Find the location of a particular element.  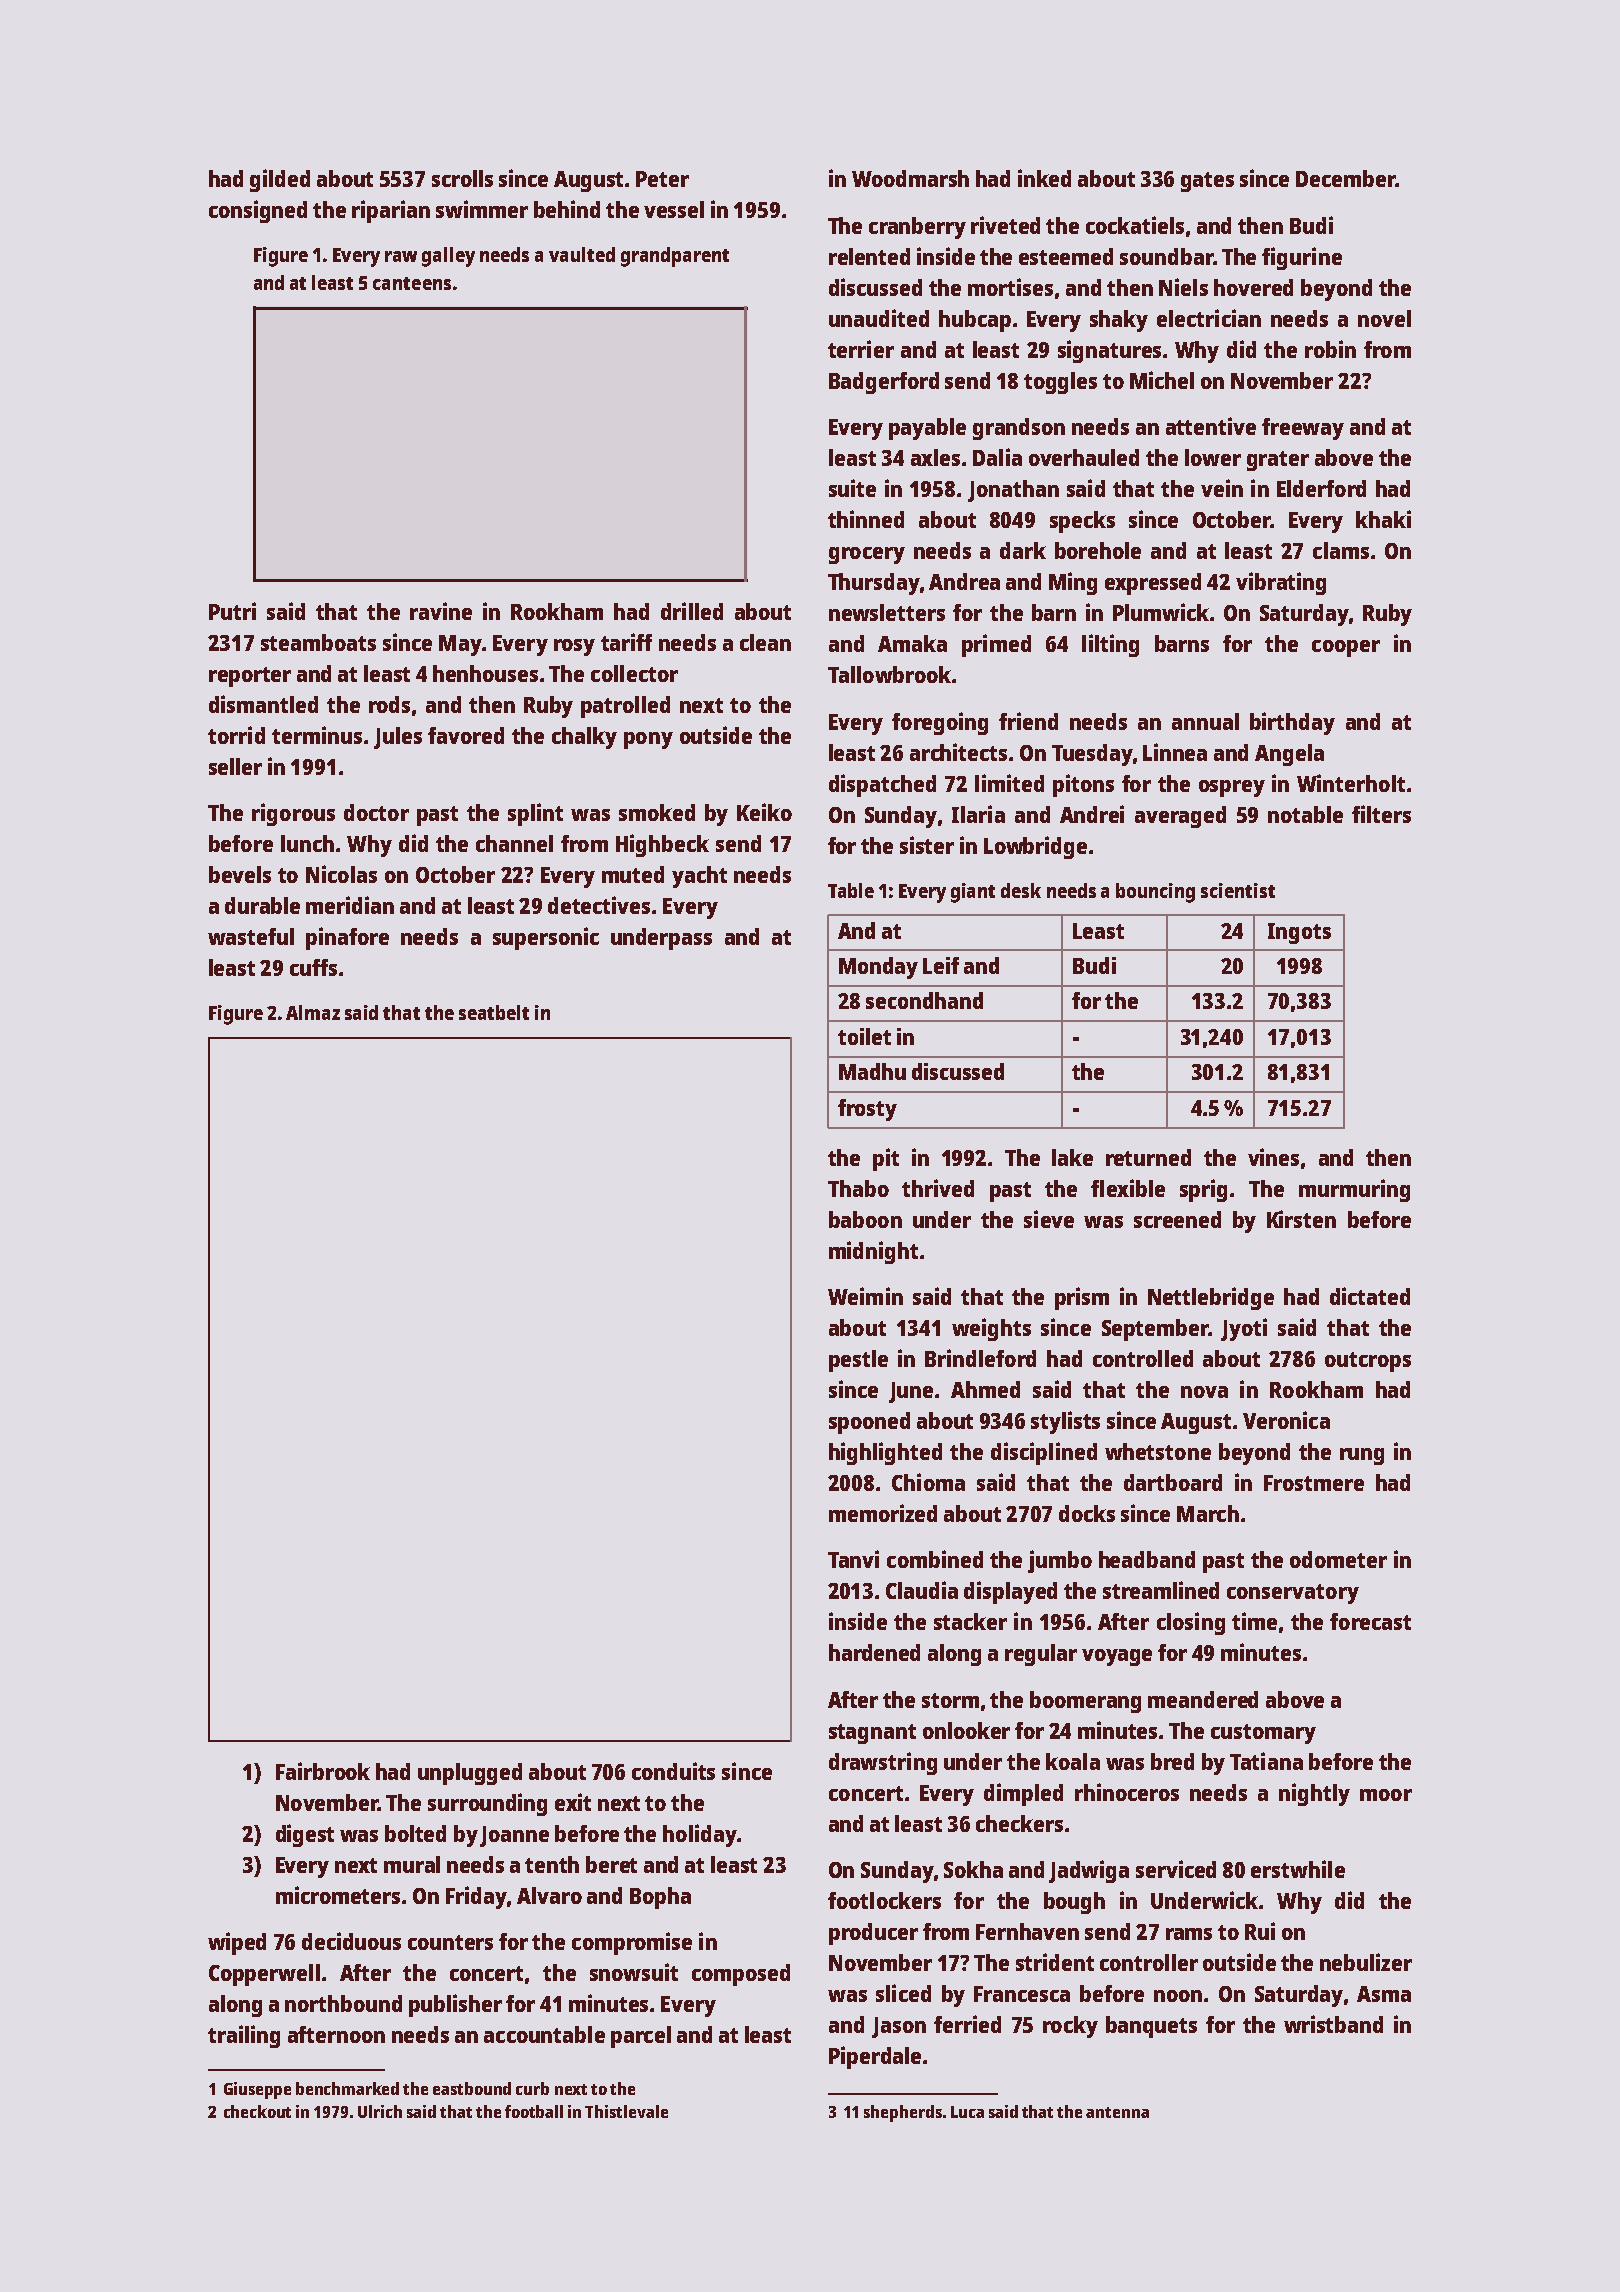

Ulrich is located at coordinates (380, 2111).
